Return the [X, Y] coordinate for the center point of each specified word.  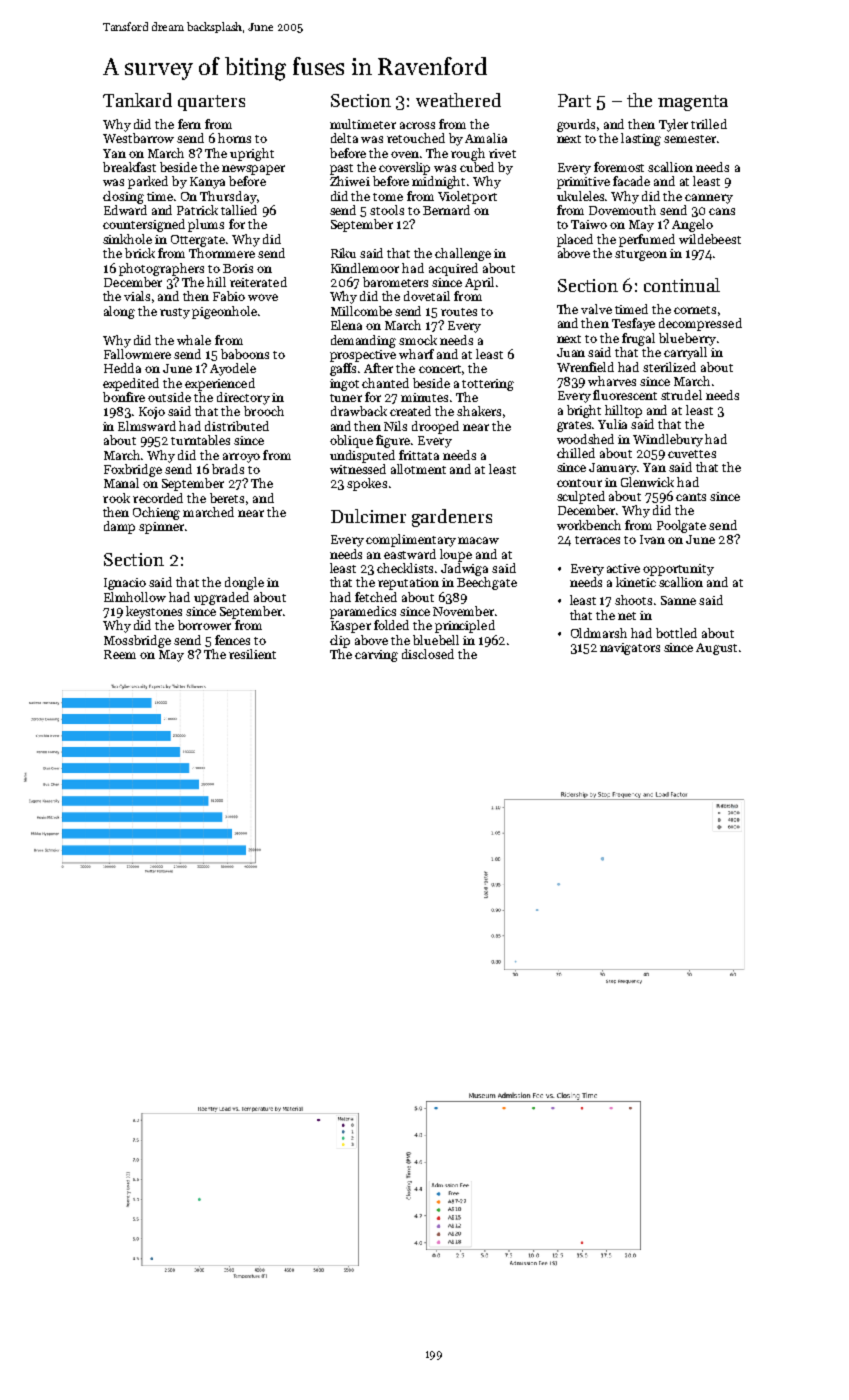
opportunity [678, 570]
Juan [571, 352]
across [417, 125]
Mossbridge [137, 641]
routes [459, 312]
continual [682, 285]
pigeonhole [224, 312]
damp [119, 527]
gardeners [452, 518]
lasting [641, 139]
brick [140, 253]
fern [189, 124]
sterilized [669, 367]
